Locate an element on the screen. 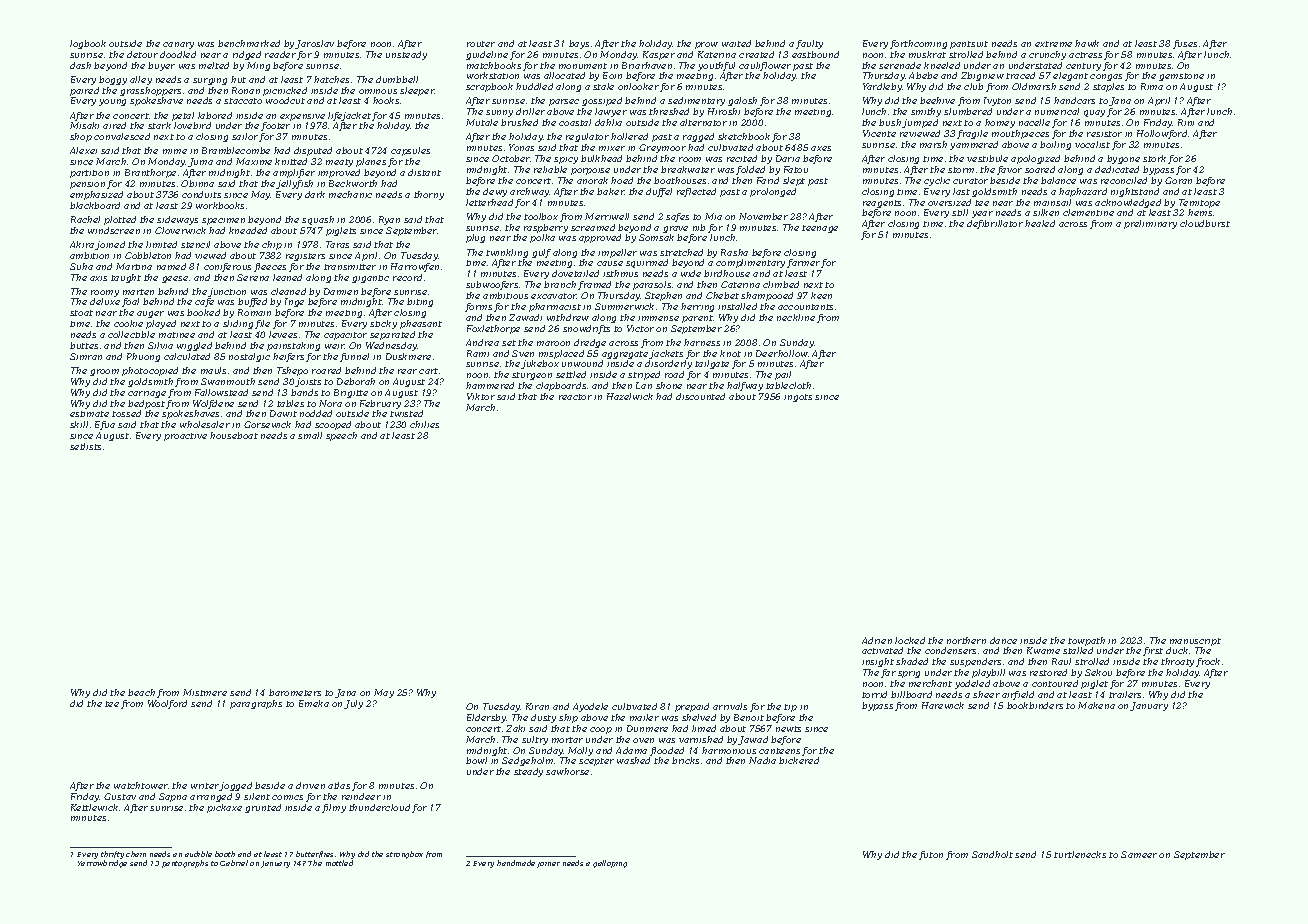 Image resolution: width=1308 pixels, height=924 pixels. tablecloth is located at coordinates (788, 385).
